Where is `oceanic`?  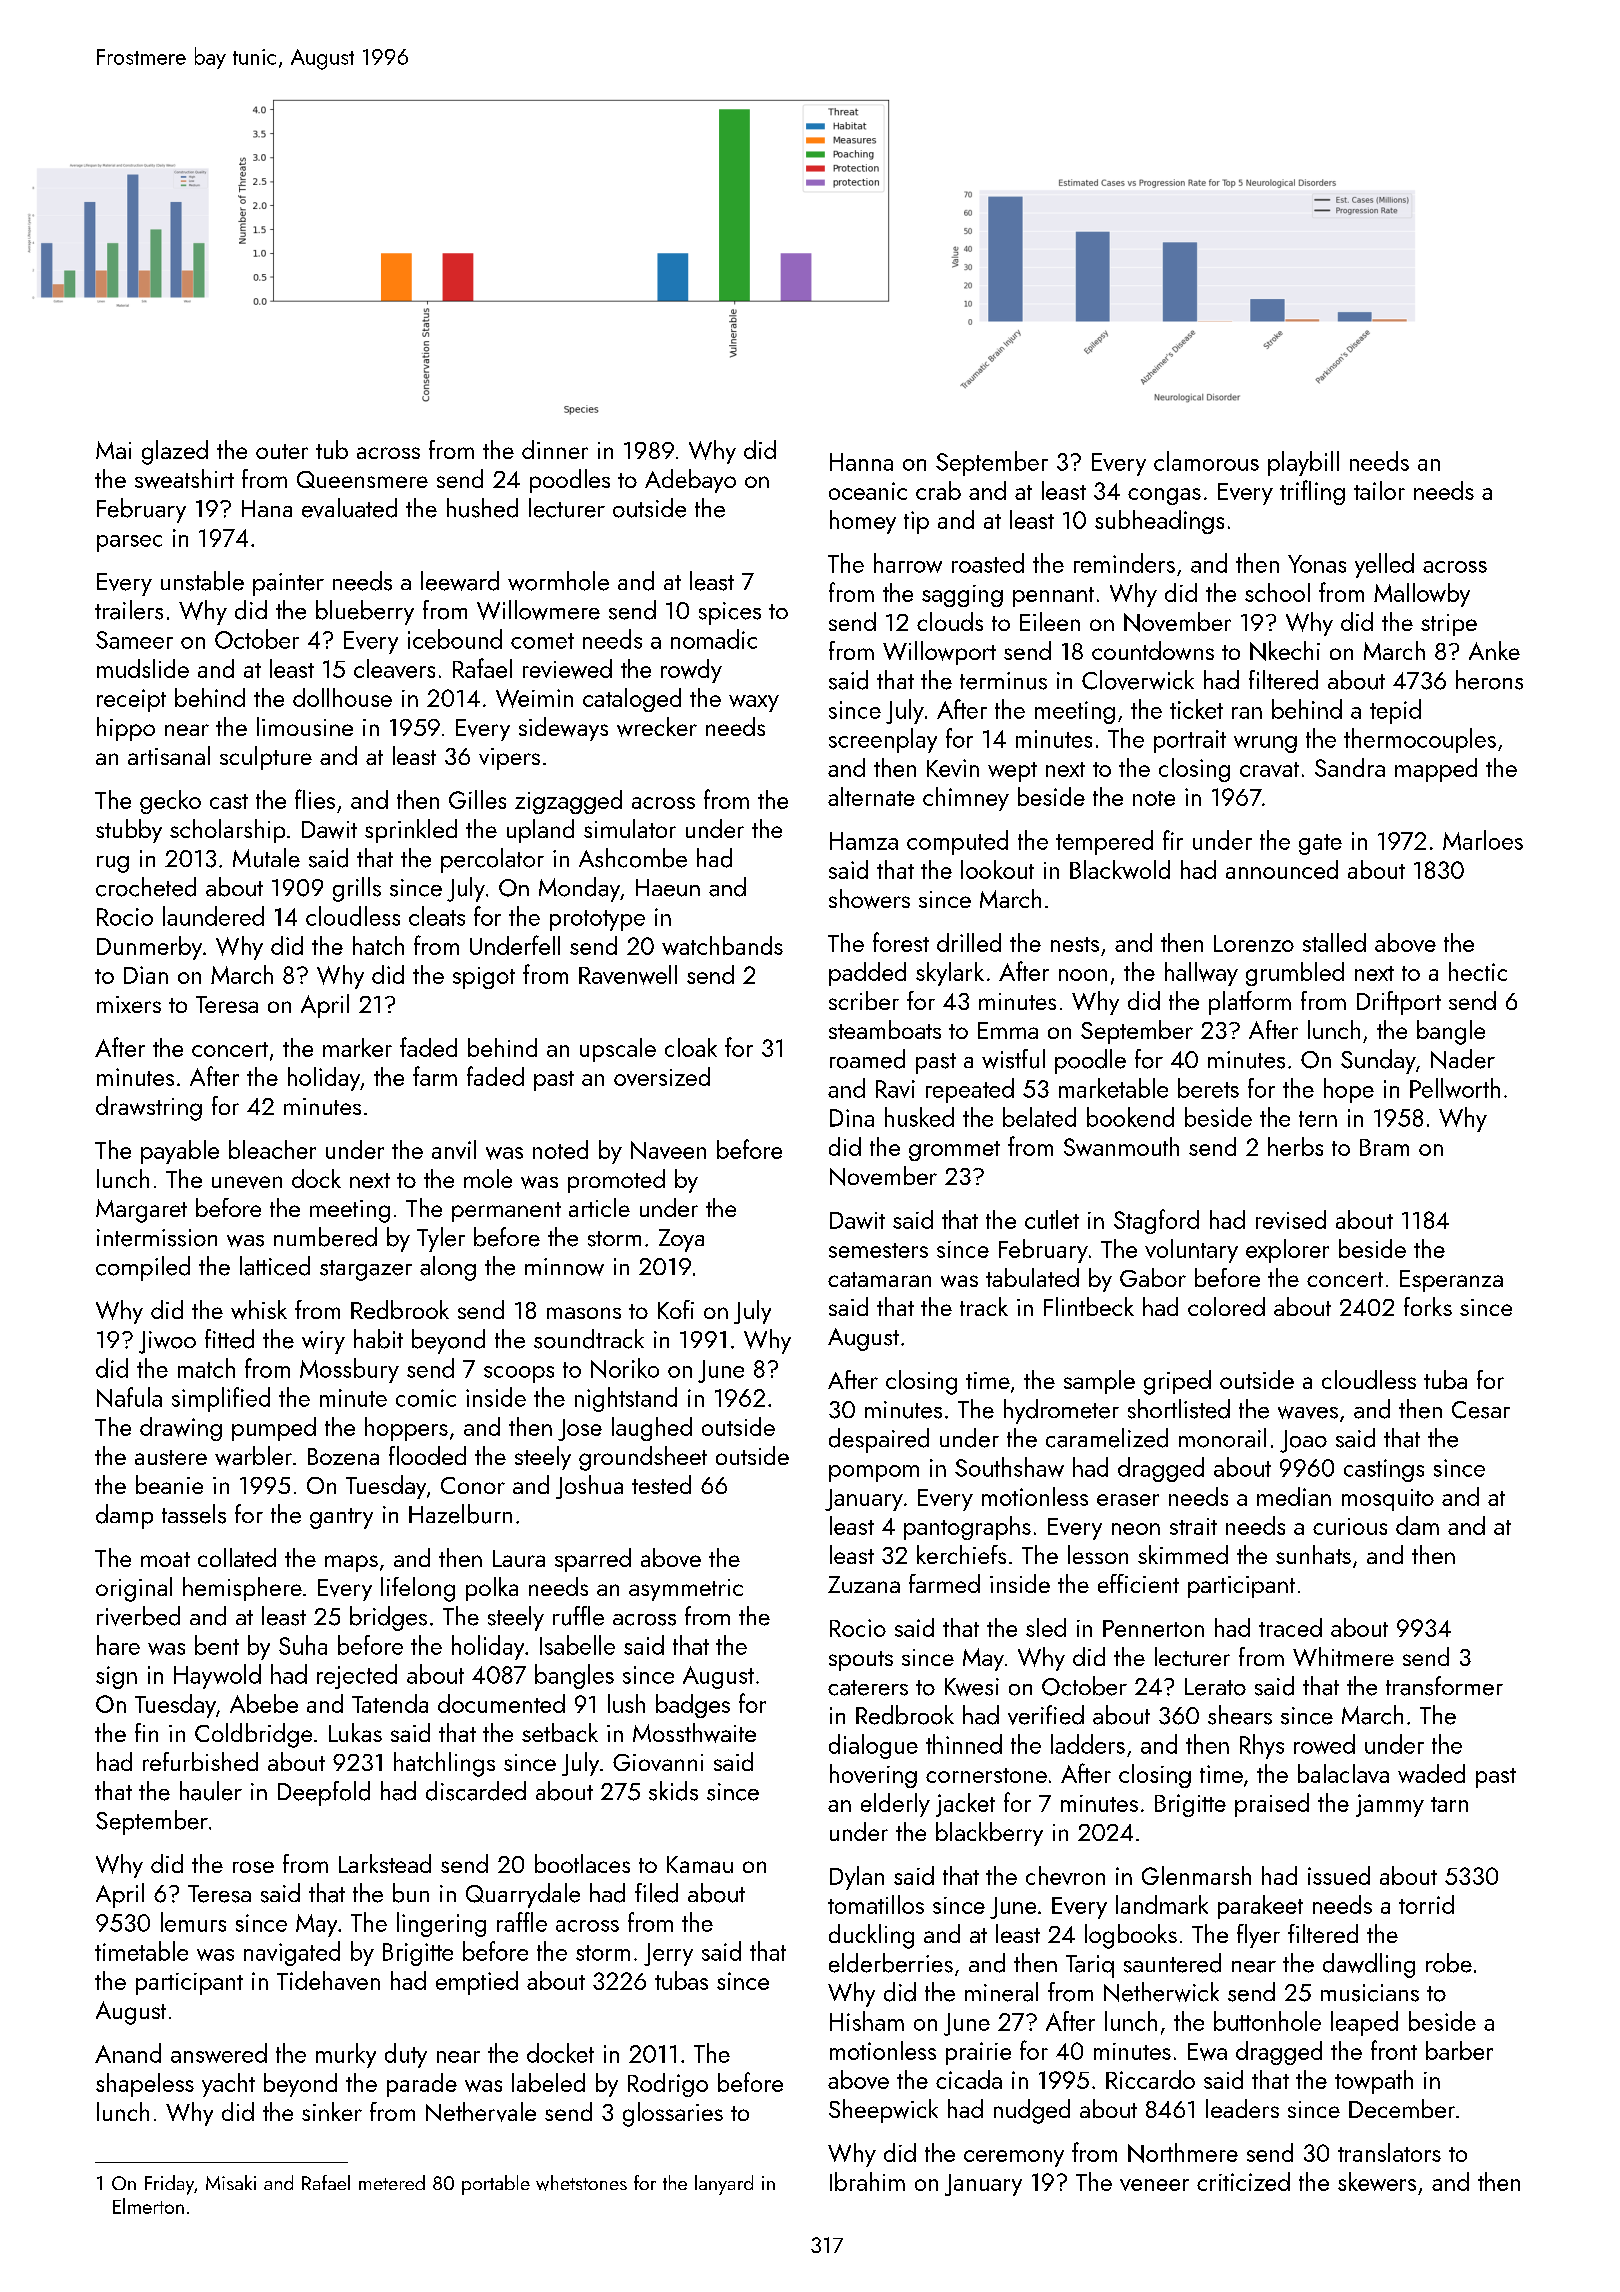 oceanic is located at coordinates (868, 491).
